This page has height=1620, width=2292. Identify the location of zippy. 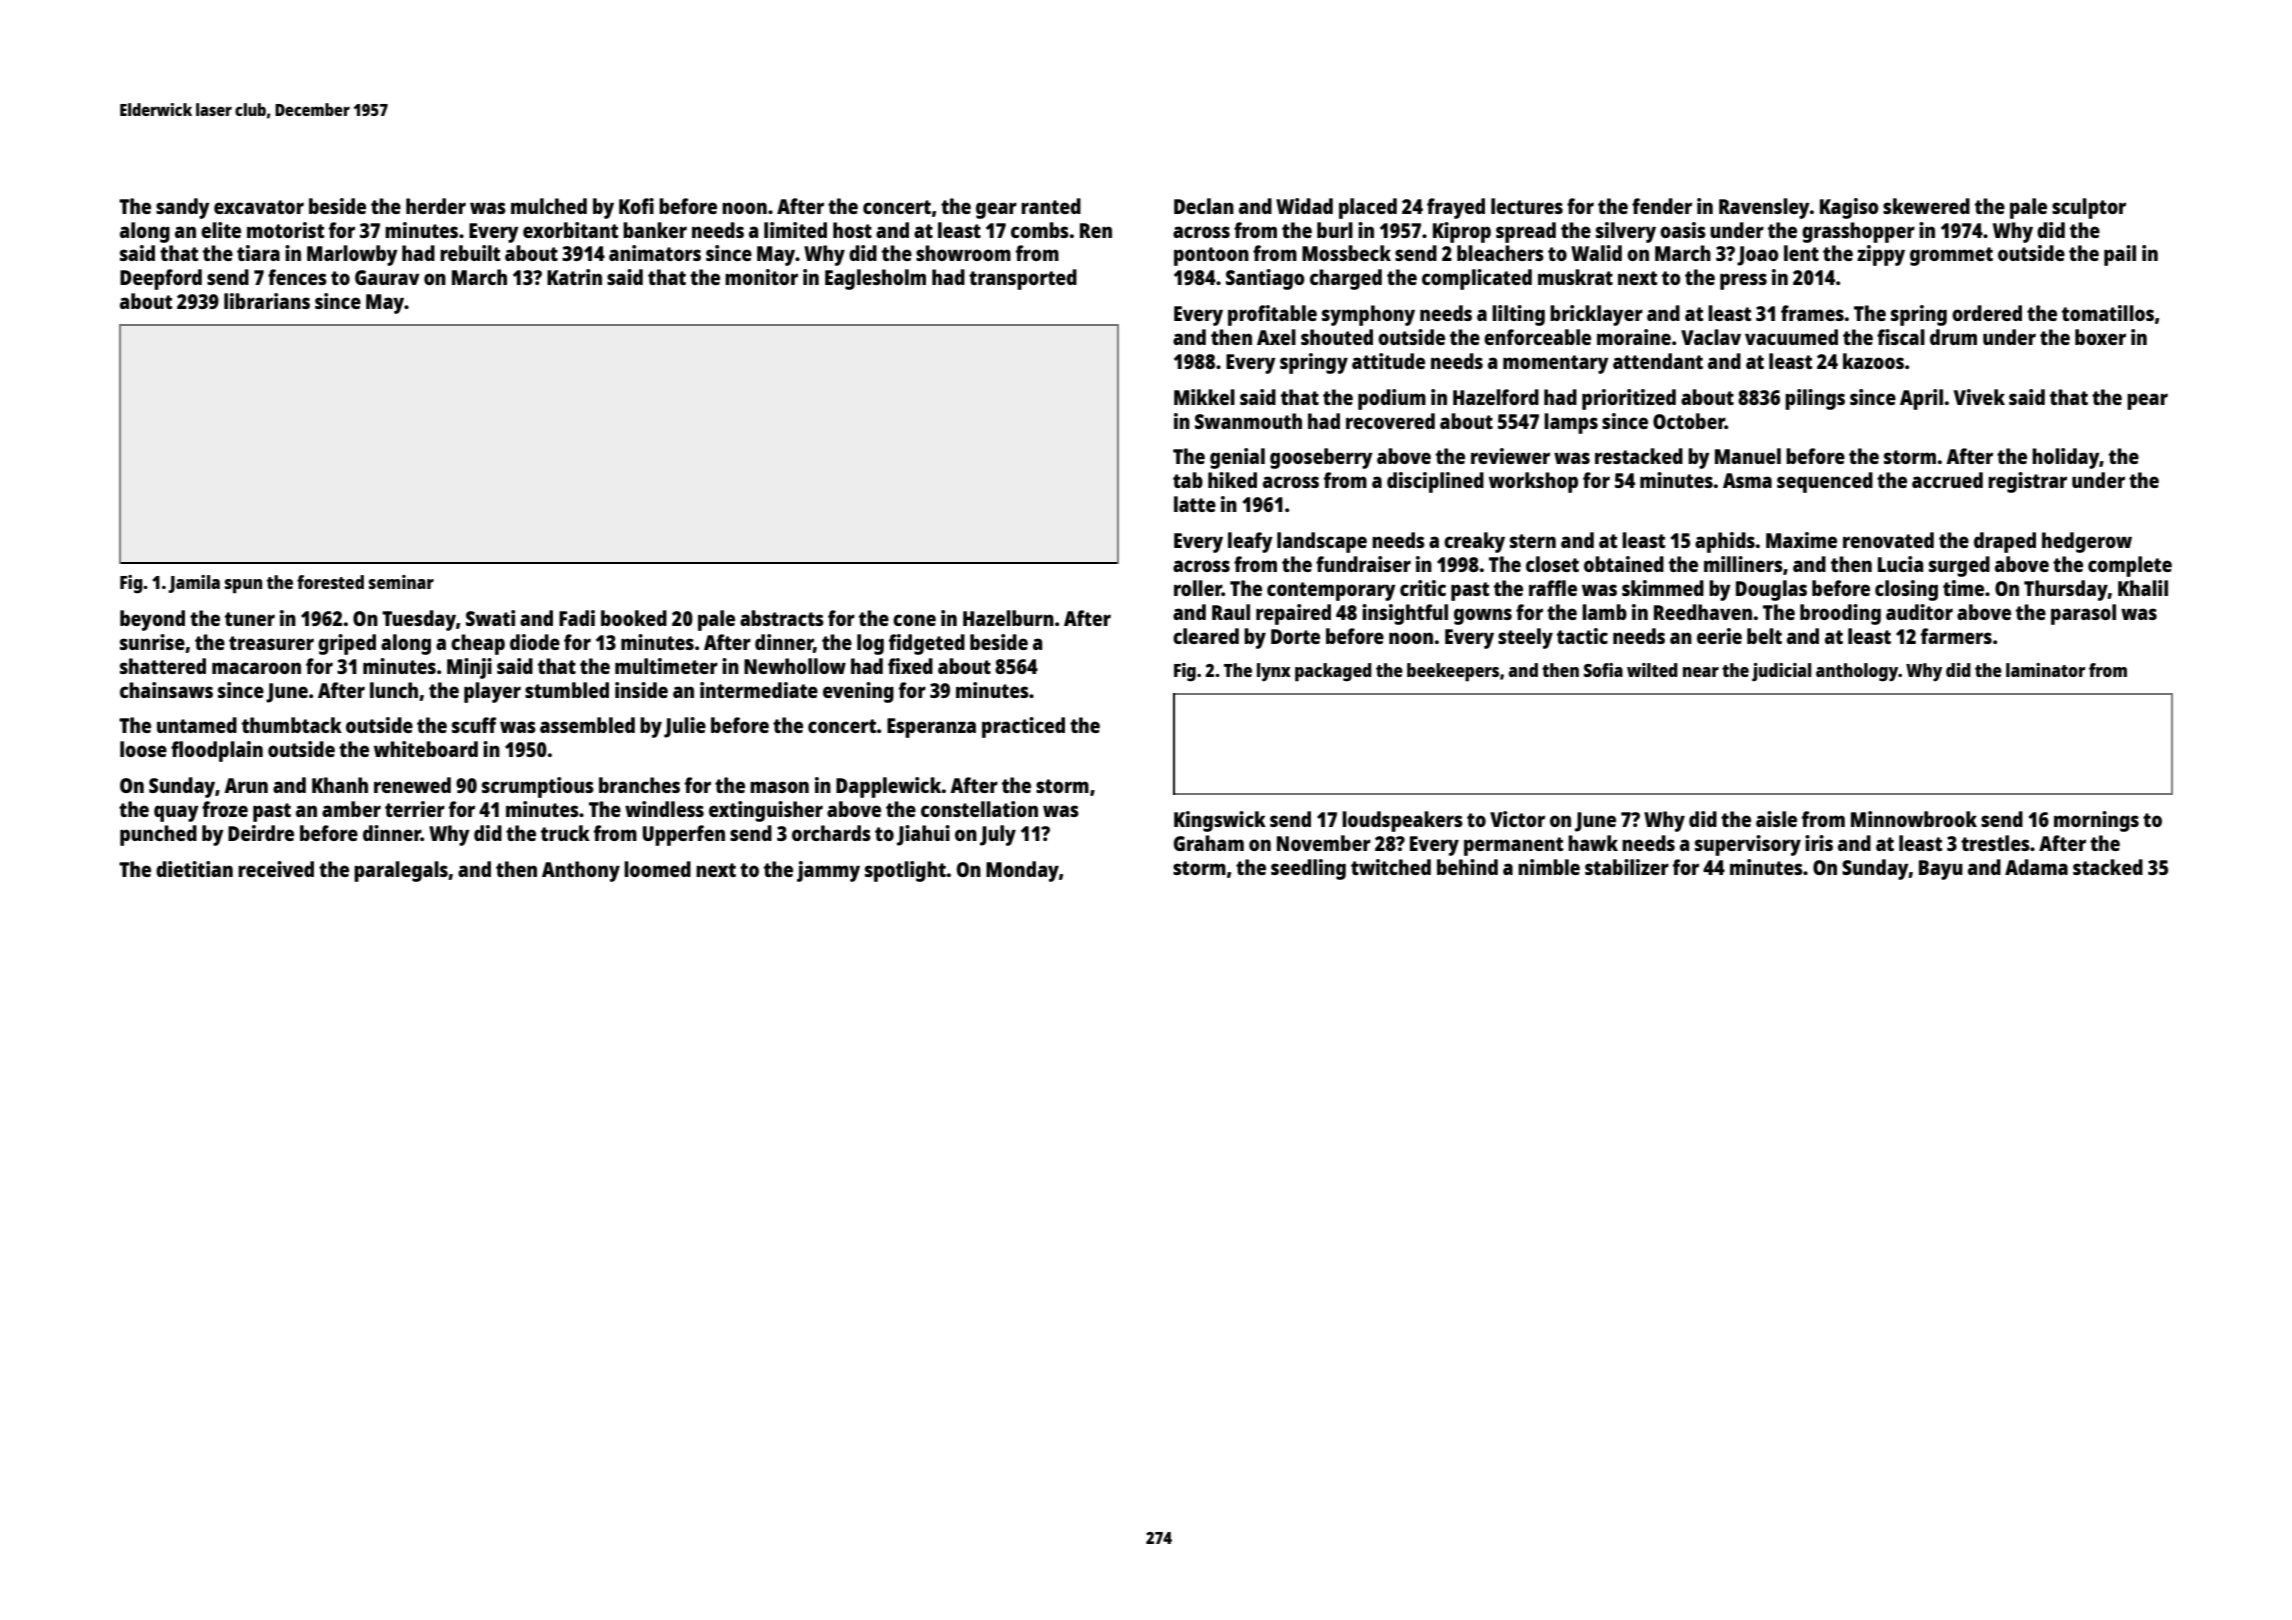
(1881, 255).
